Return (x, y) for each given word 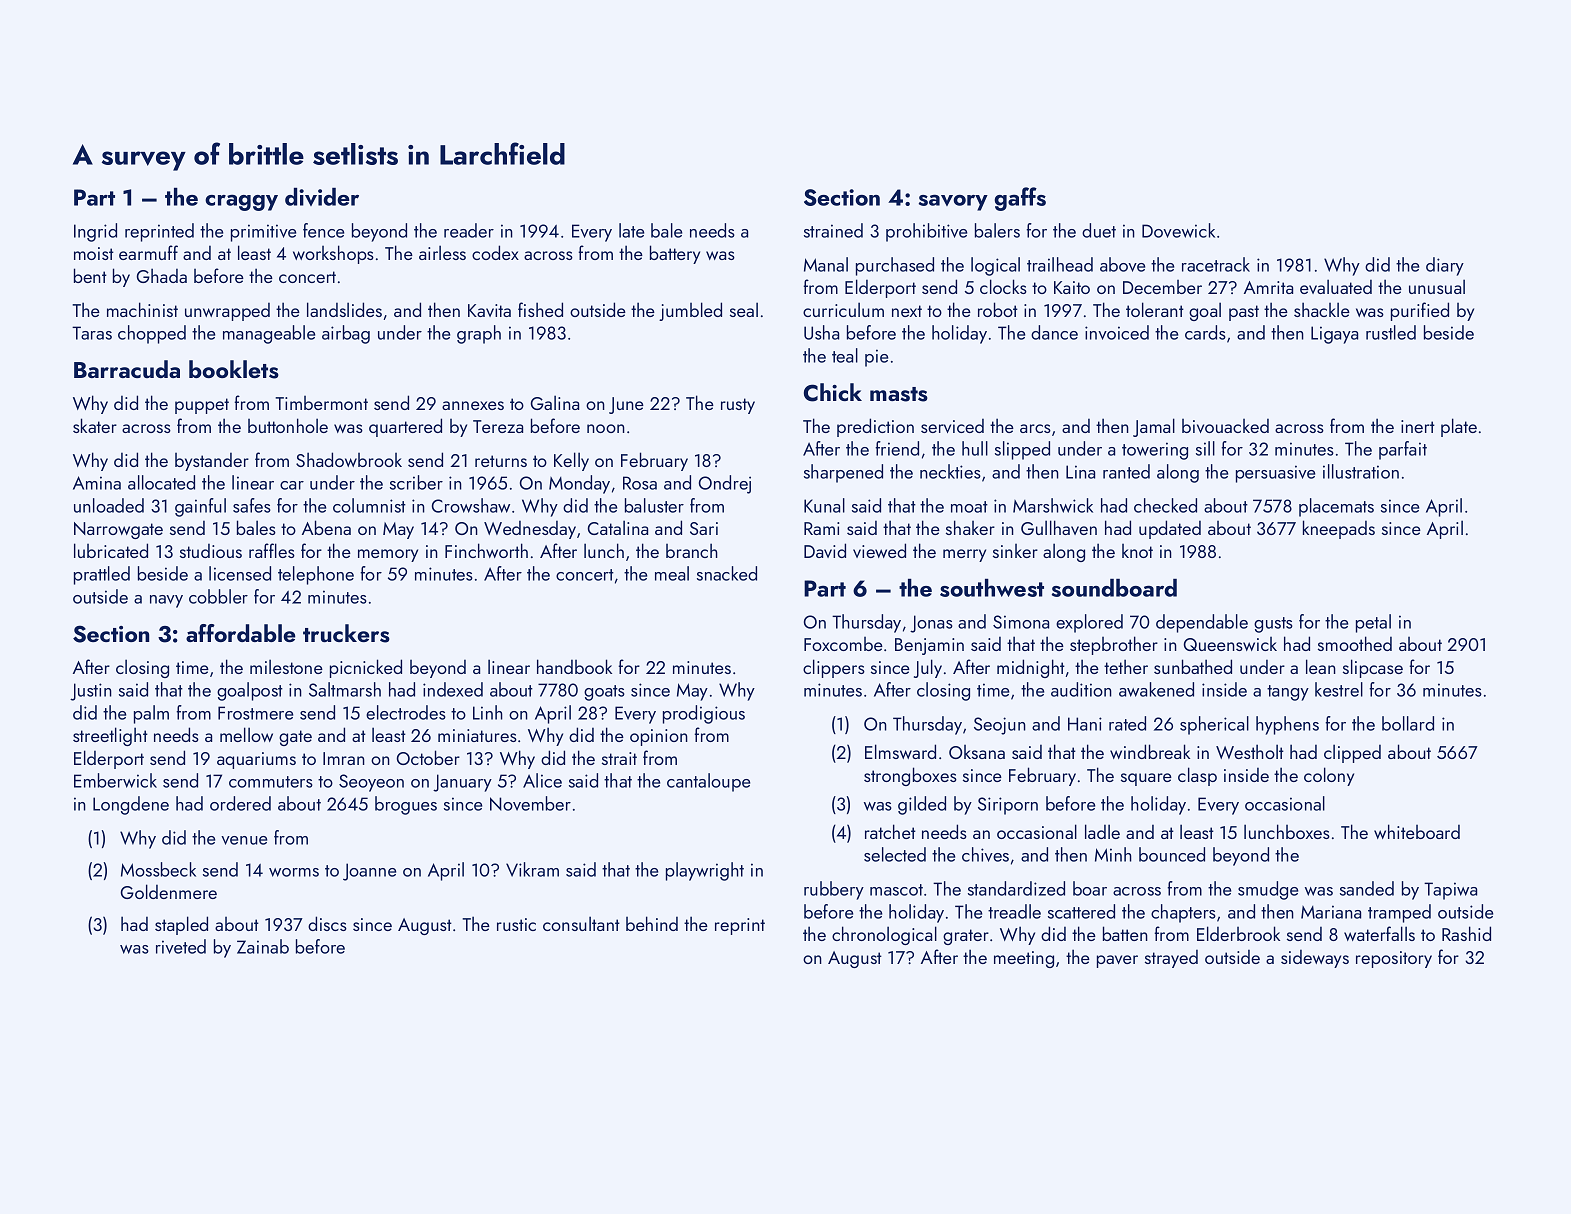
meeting (1024, 959)
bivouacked (1225, 426)
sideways (1315, 959)
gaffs (1020, 199)
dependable (1202, 623)
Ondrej (725, 484)
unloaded (109, 505)
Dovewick (1178, 230)
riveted (181, 946)
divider (322, 197)
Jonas (931, 624)
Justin (91, 692)
